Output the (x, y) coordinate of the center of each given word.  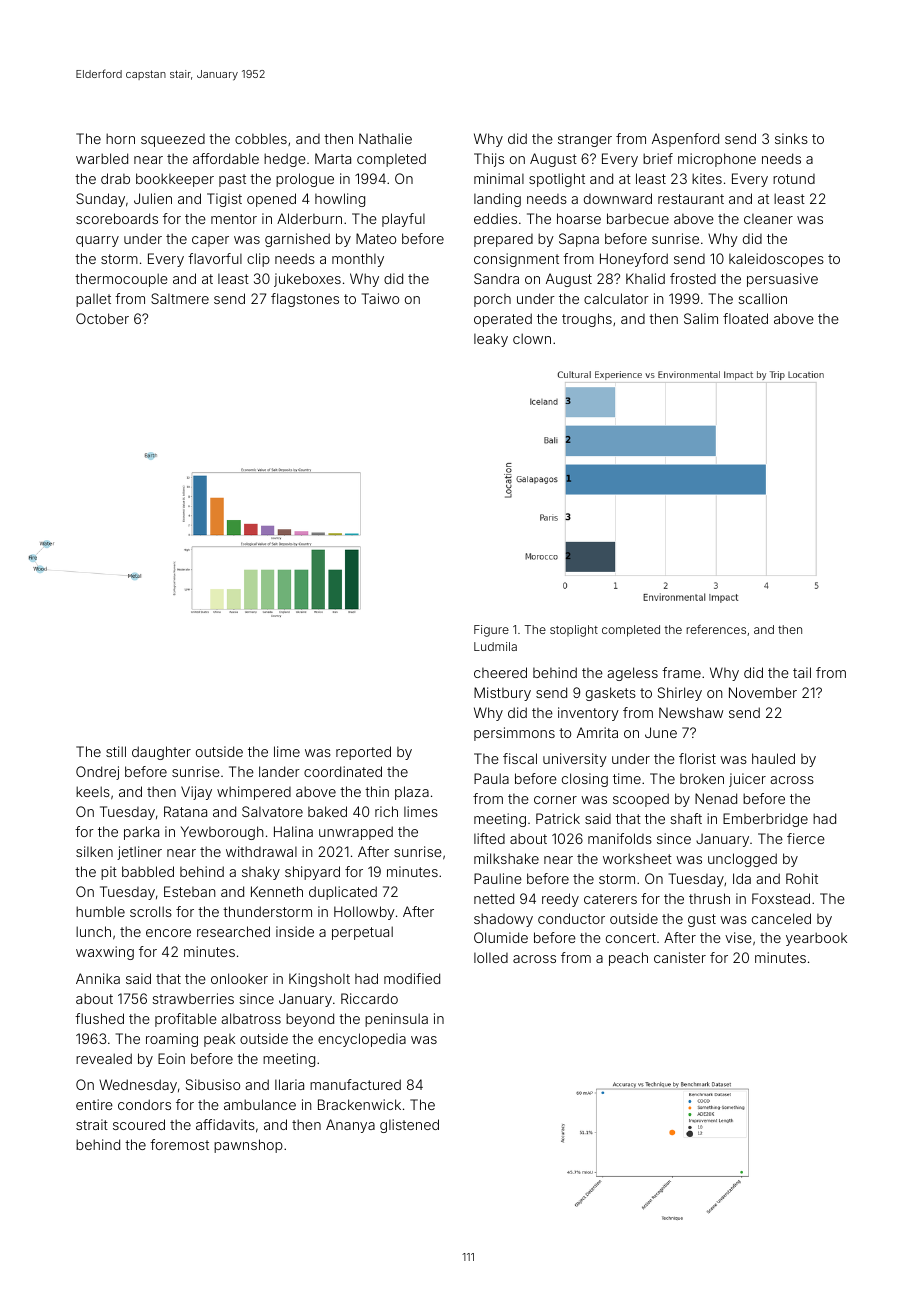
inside (295, 931)
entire (94, 1104)
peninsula (396, 1020)
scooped (641, 800)
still (116, 751)
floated (745, 318)
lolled (491, 957)
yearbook (816, 939)
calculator (616, 298)
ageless (632, 674)
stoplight (574, 631)
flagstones (305, 300)
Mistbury (502, 694)
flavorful (215, 258)
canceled (781, 918)
